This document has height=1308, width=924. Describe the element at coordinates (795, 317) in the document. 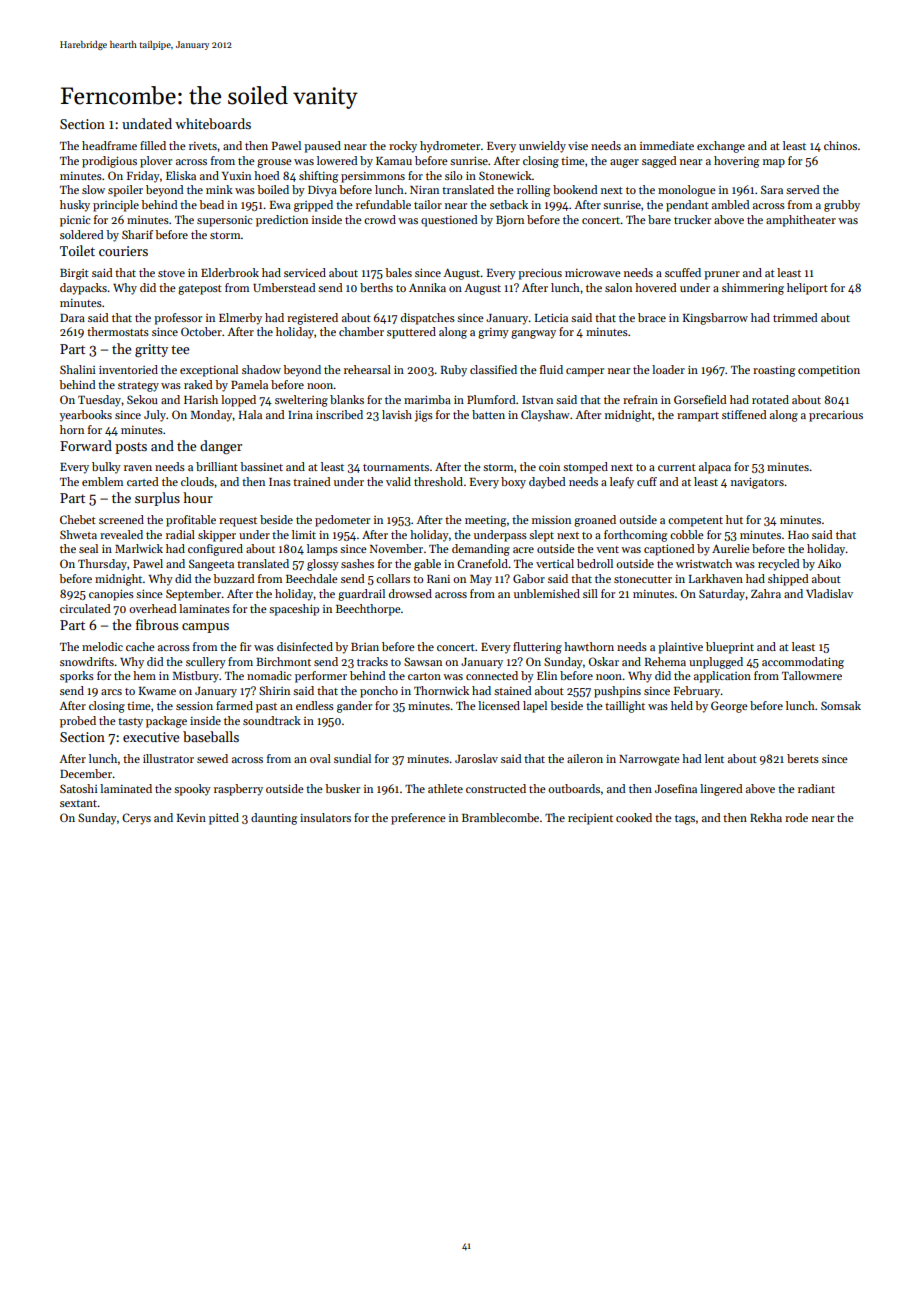

I see `trimmed` at that location.
